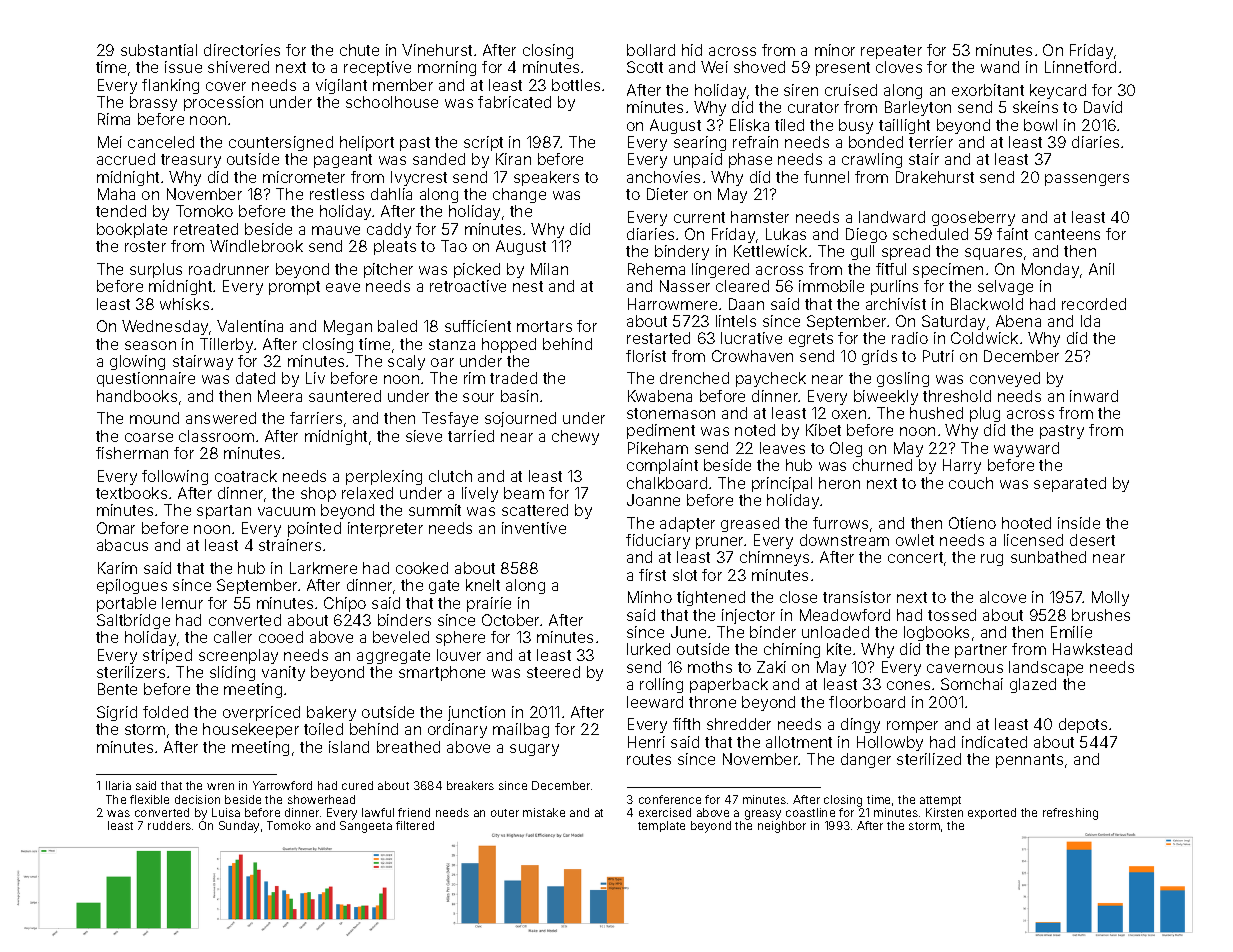  I want to click on Yarrowford, so click(282, 785).
